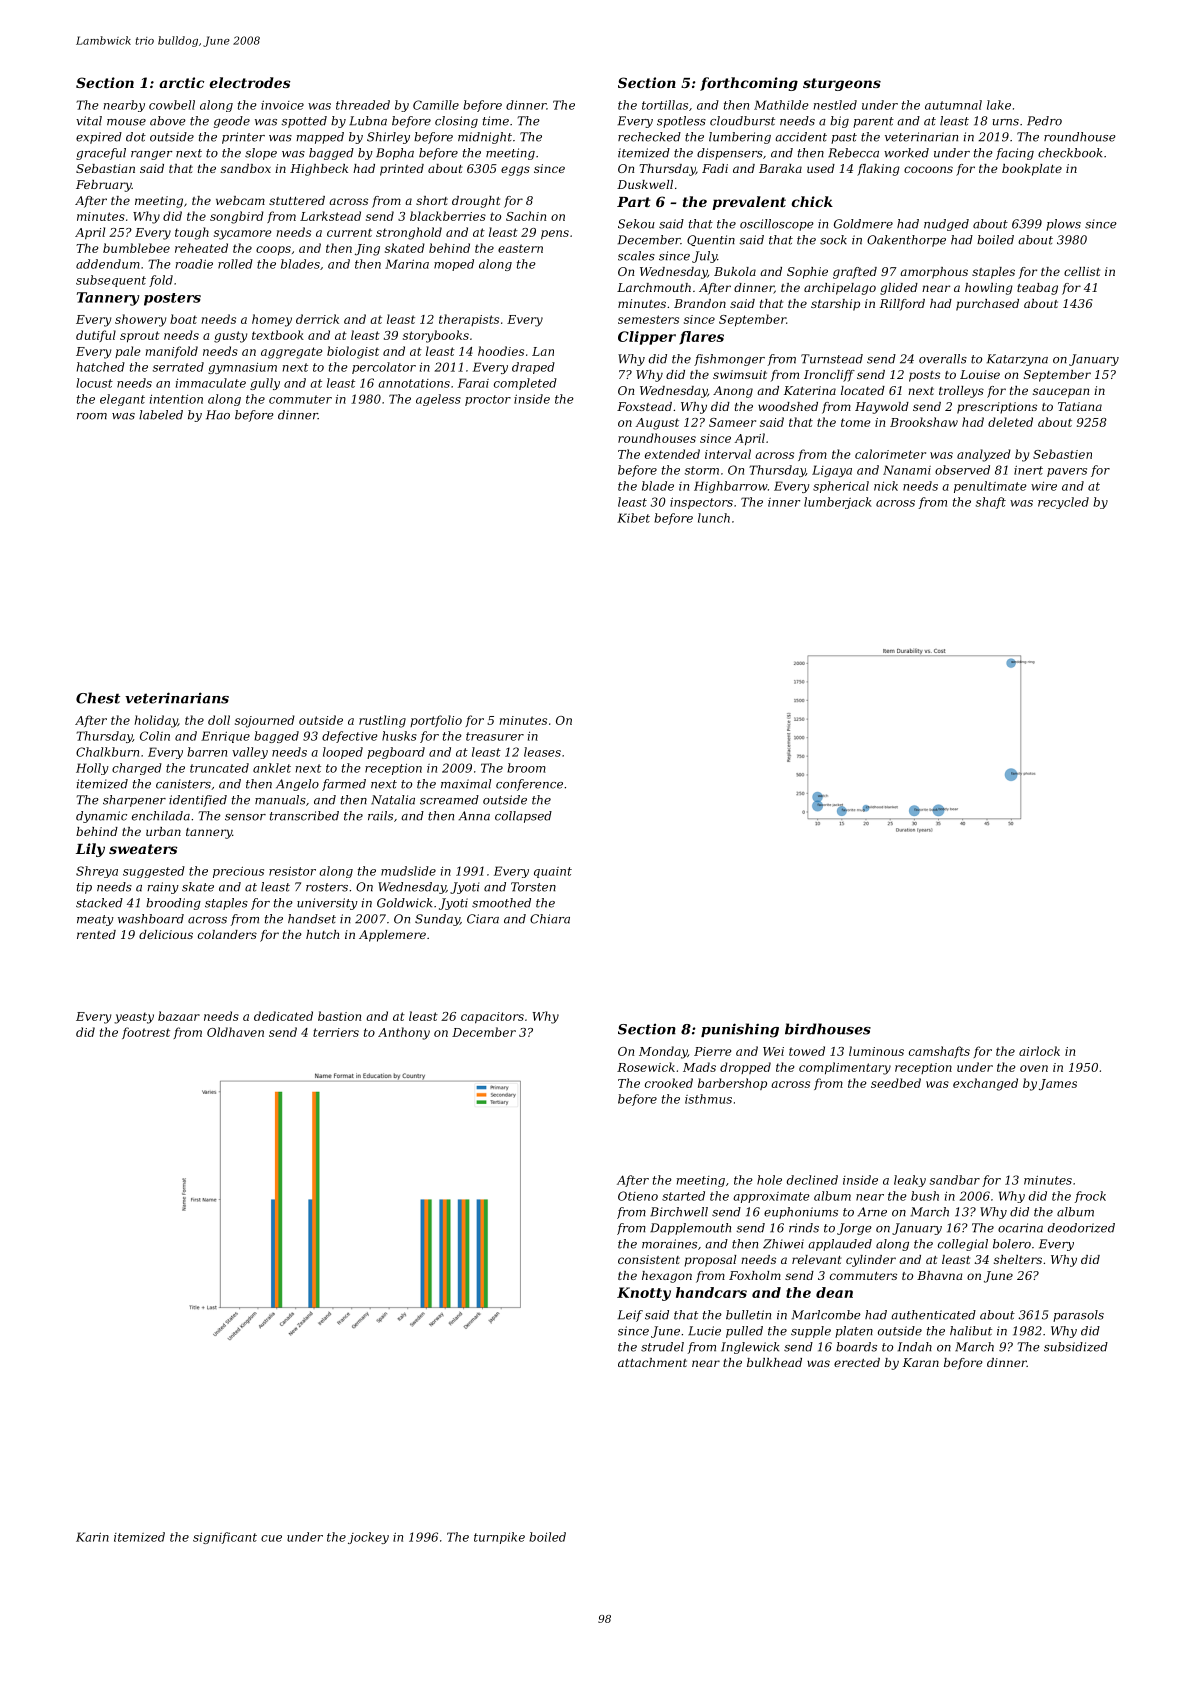  What do you see at coordinates (92, 1537) in the screenshot?
I see `Karin` at bounding box center [92, 1537].
